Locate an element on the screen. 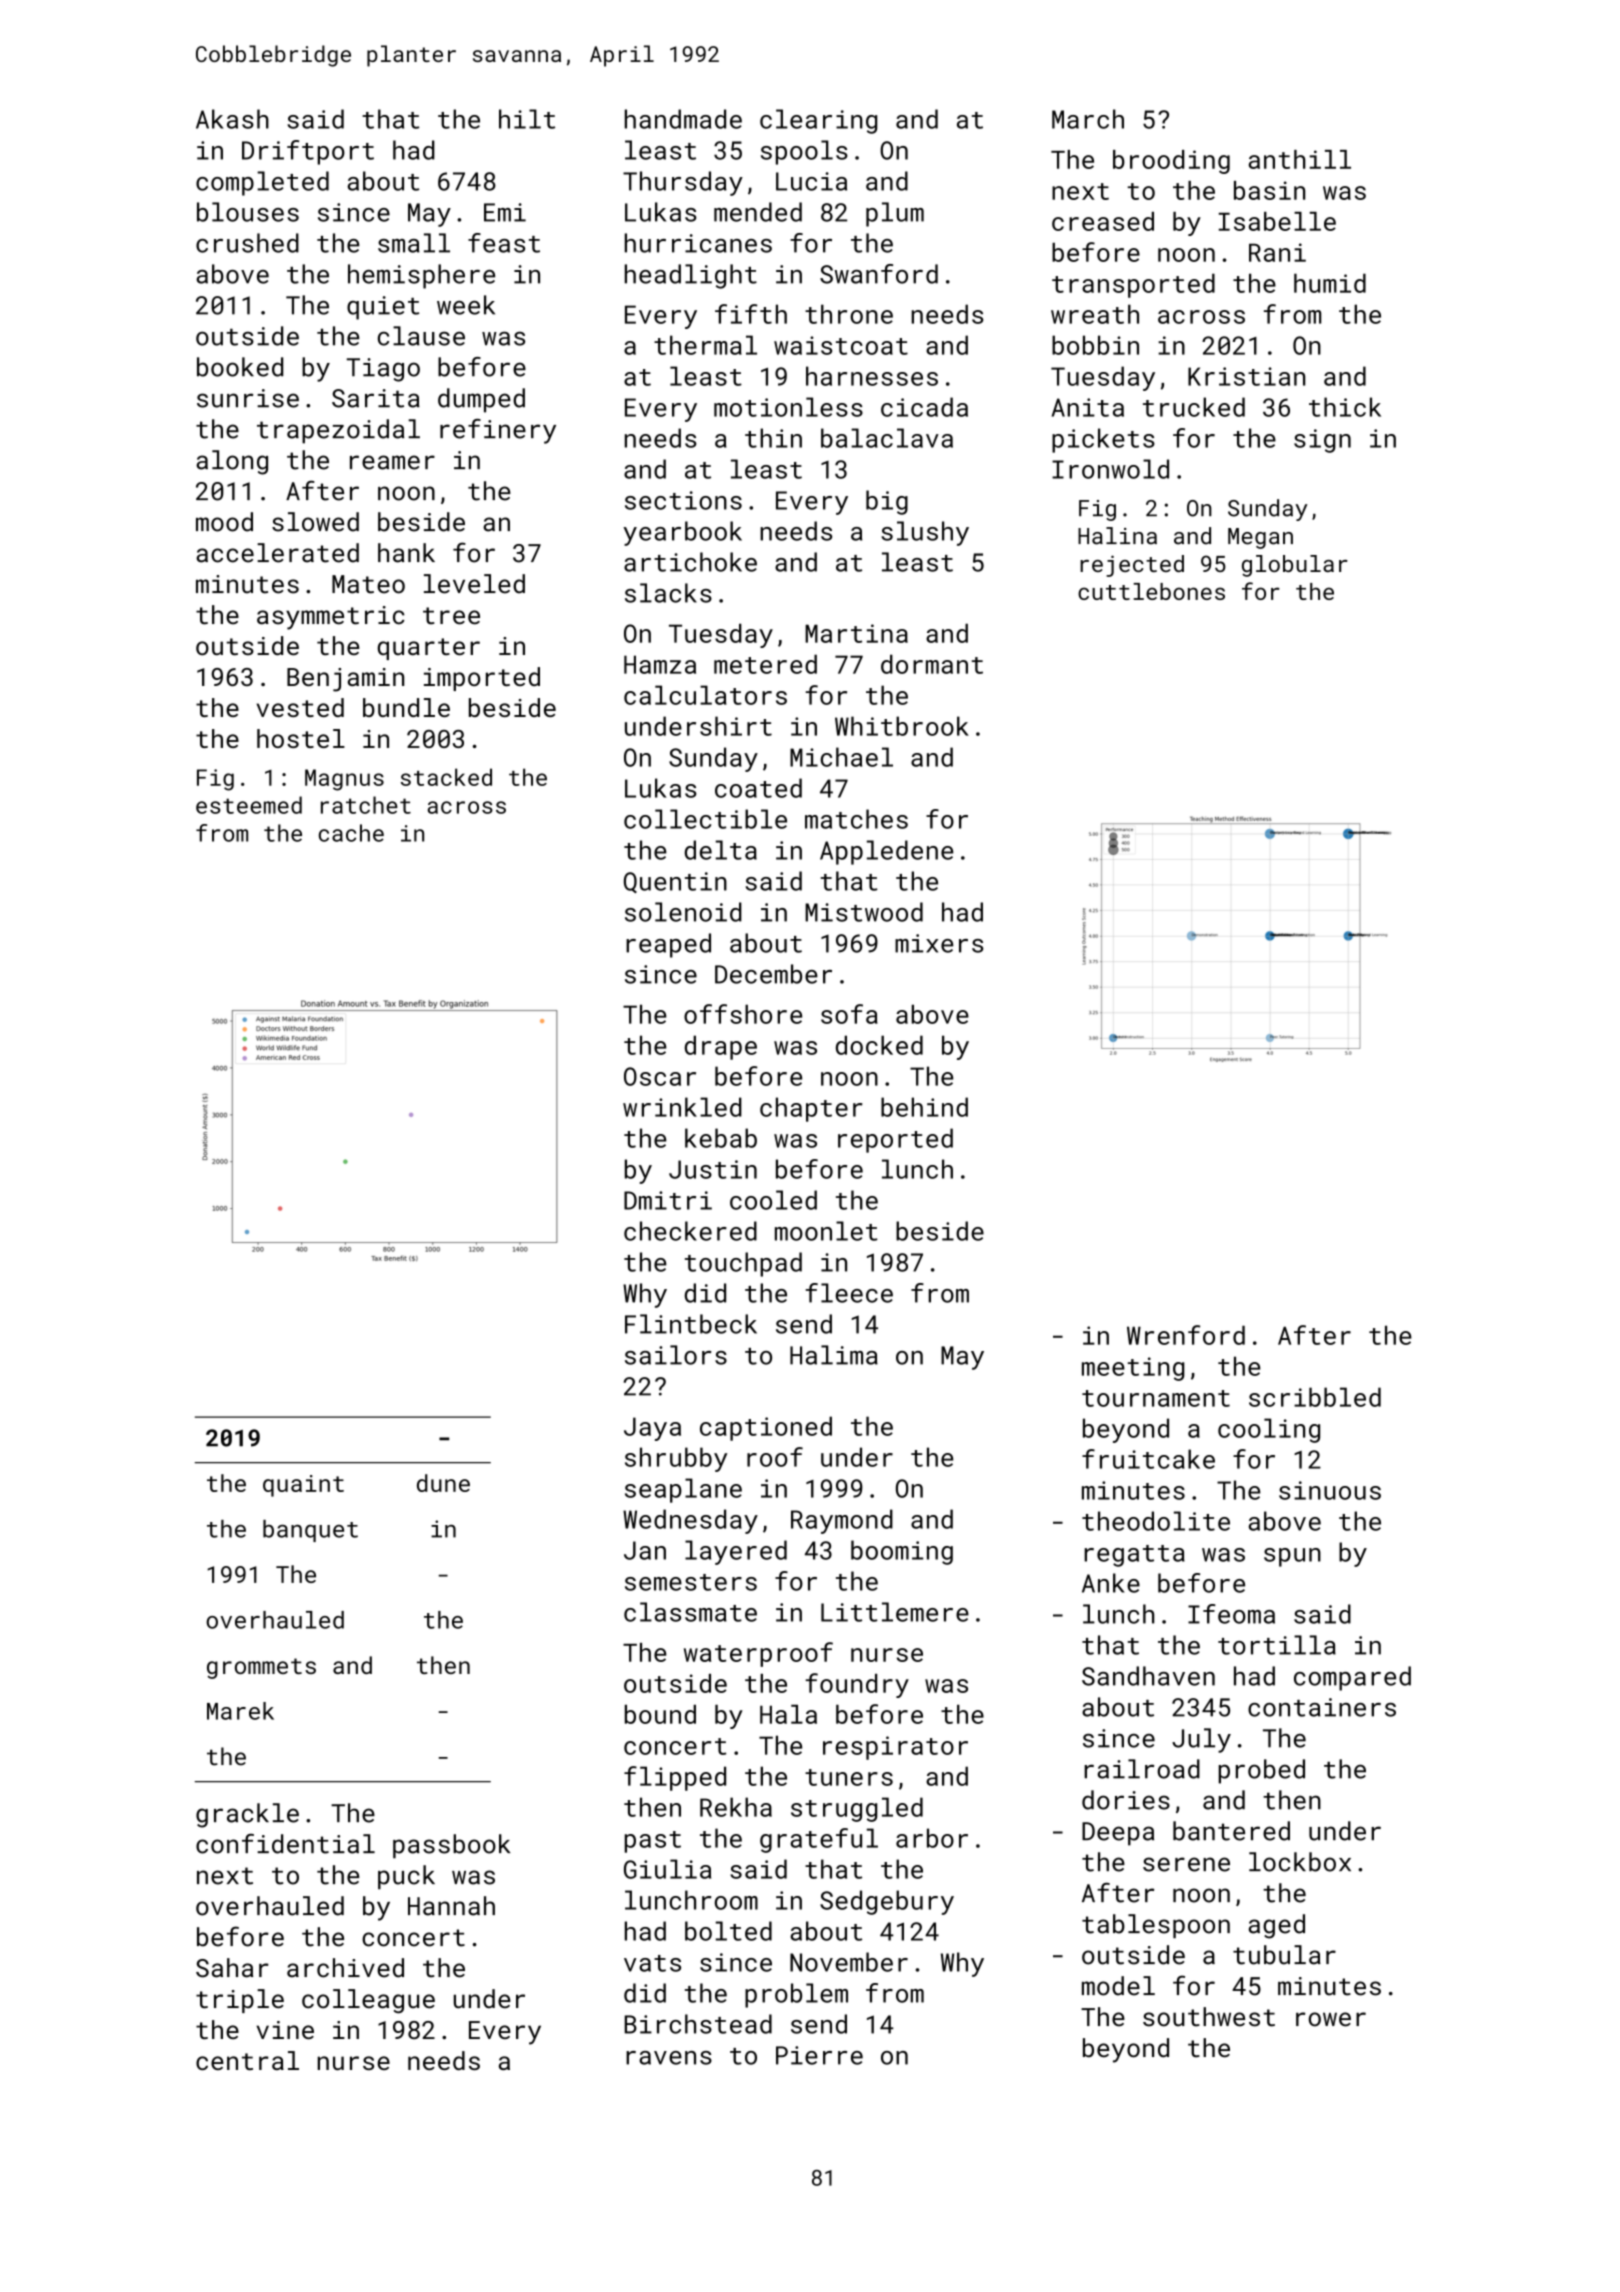 The image size is (1620, 2292). handmade is located at coordinates (683, 119).
